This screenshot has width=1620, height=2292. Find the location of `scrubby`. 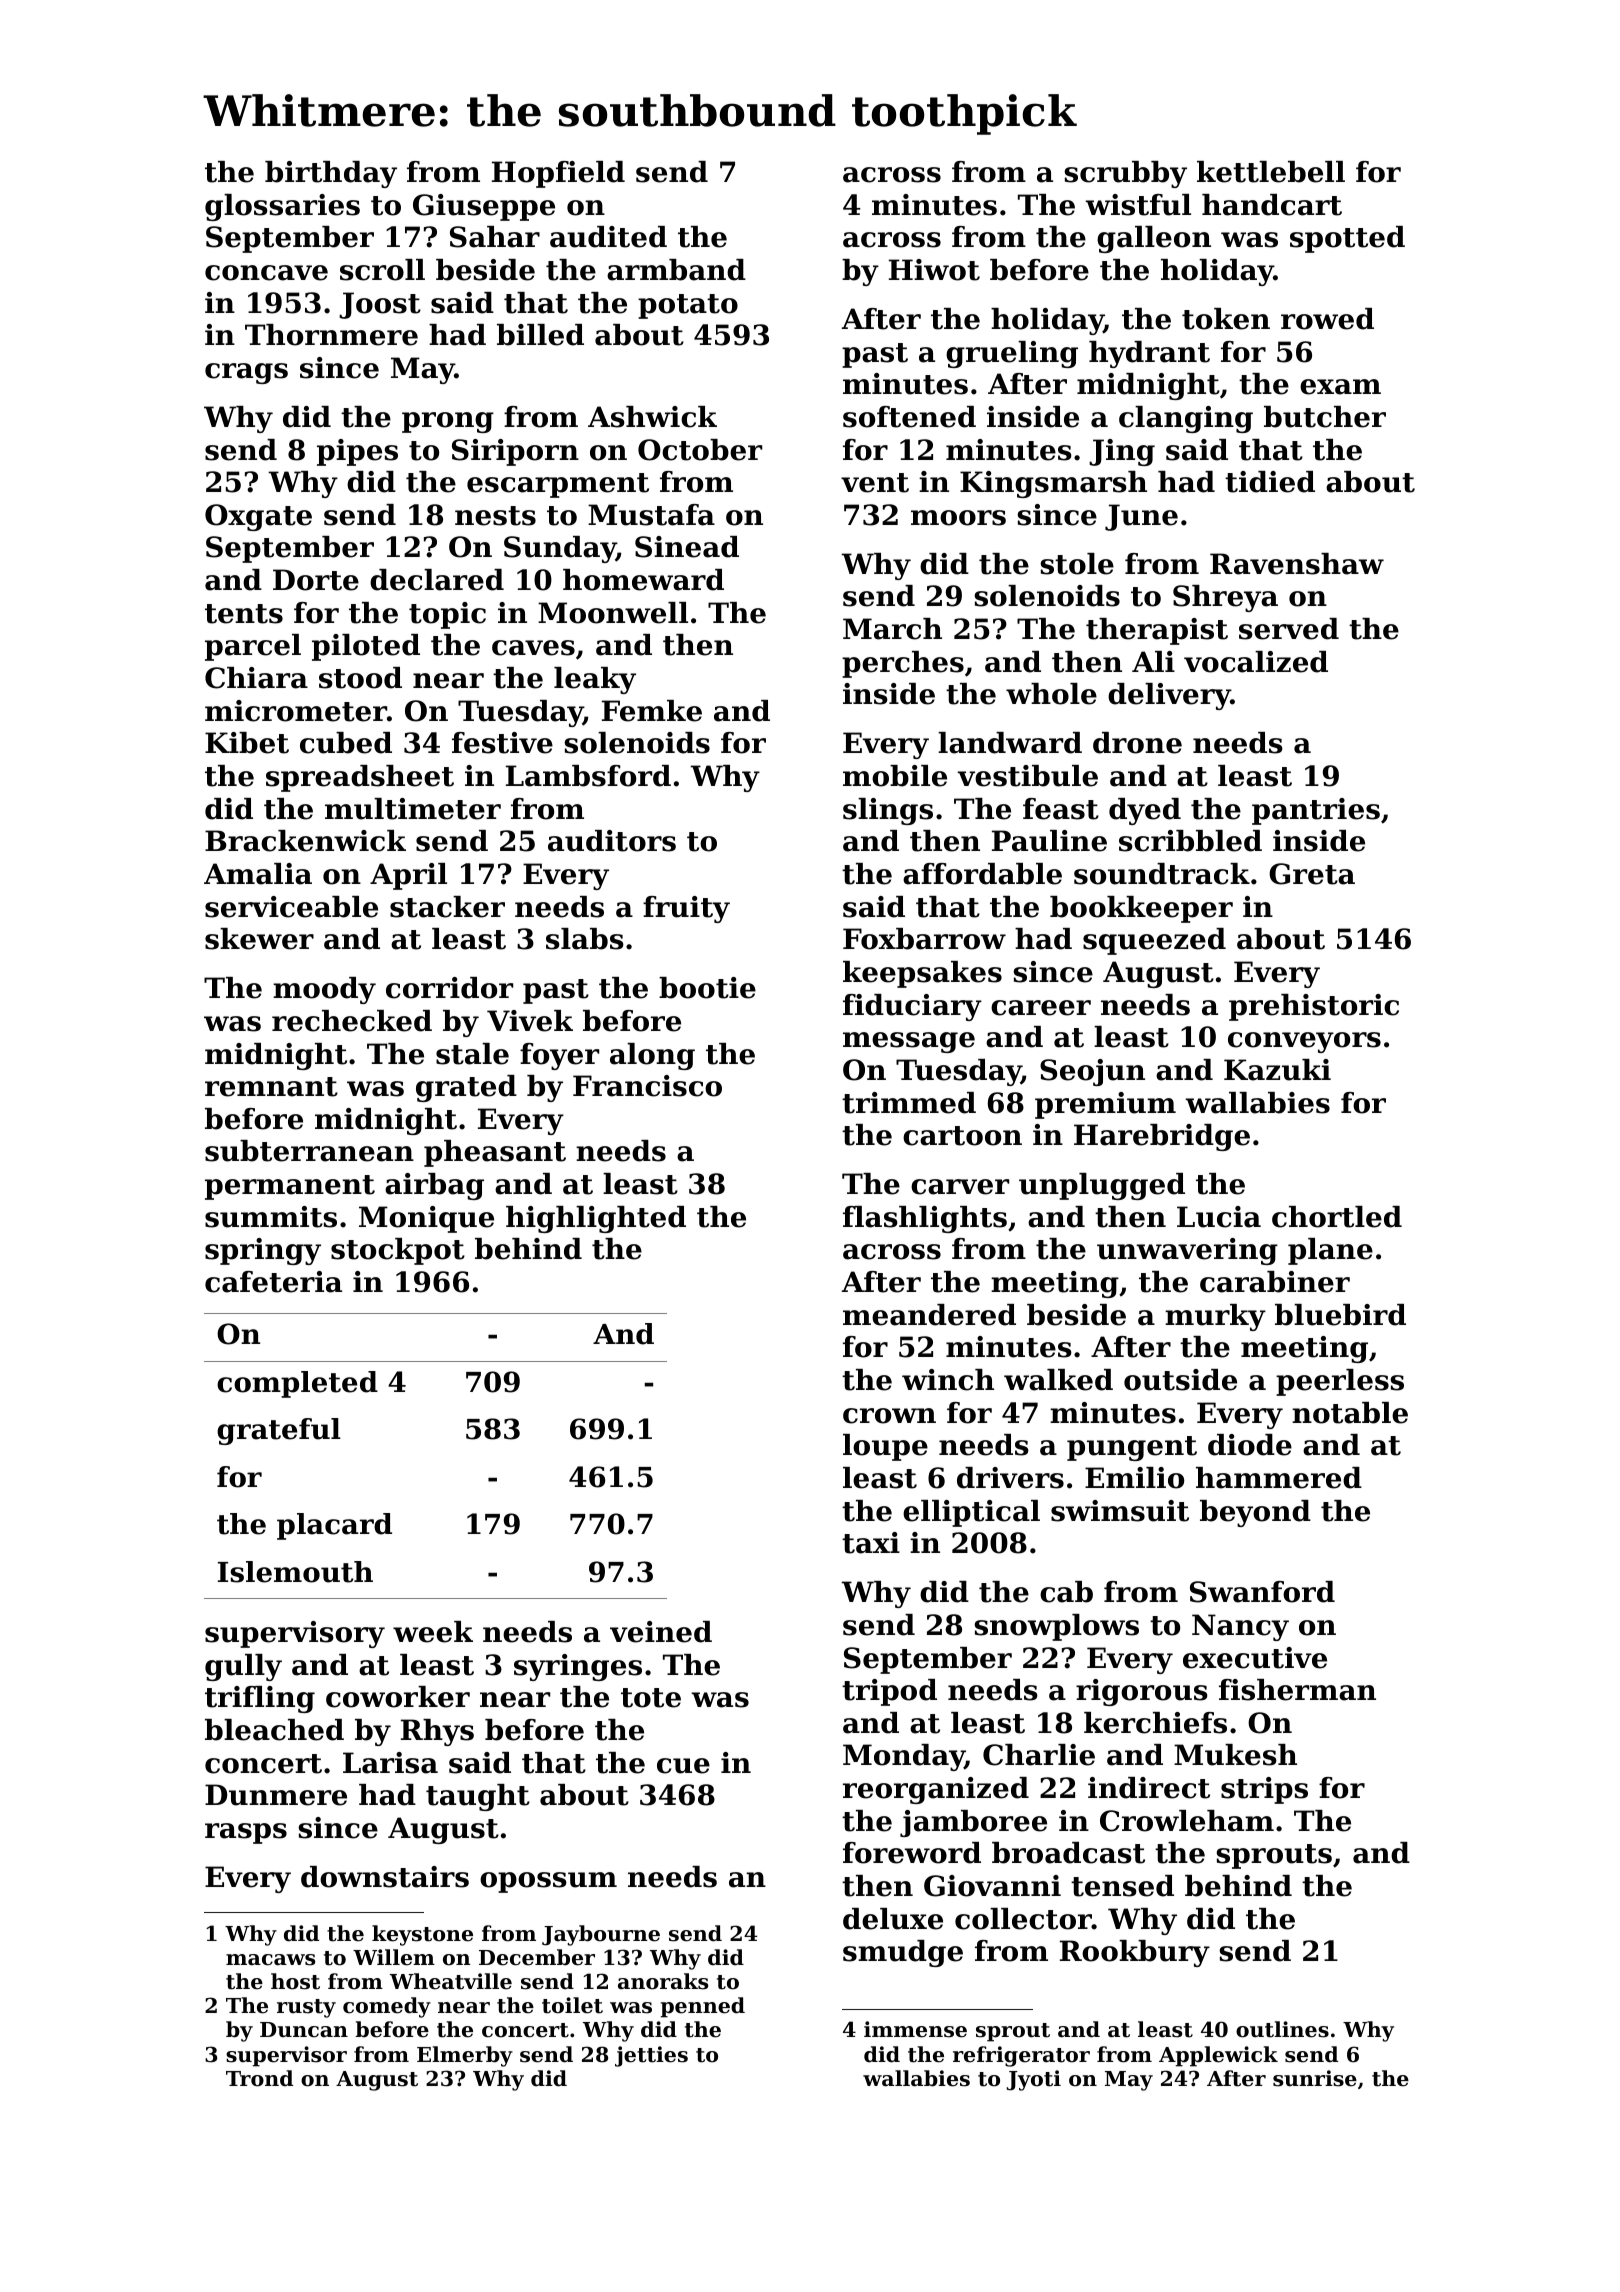

scrubby is located at coordinates (1125, 174).
